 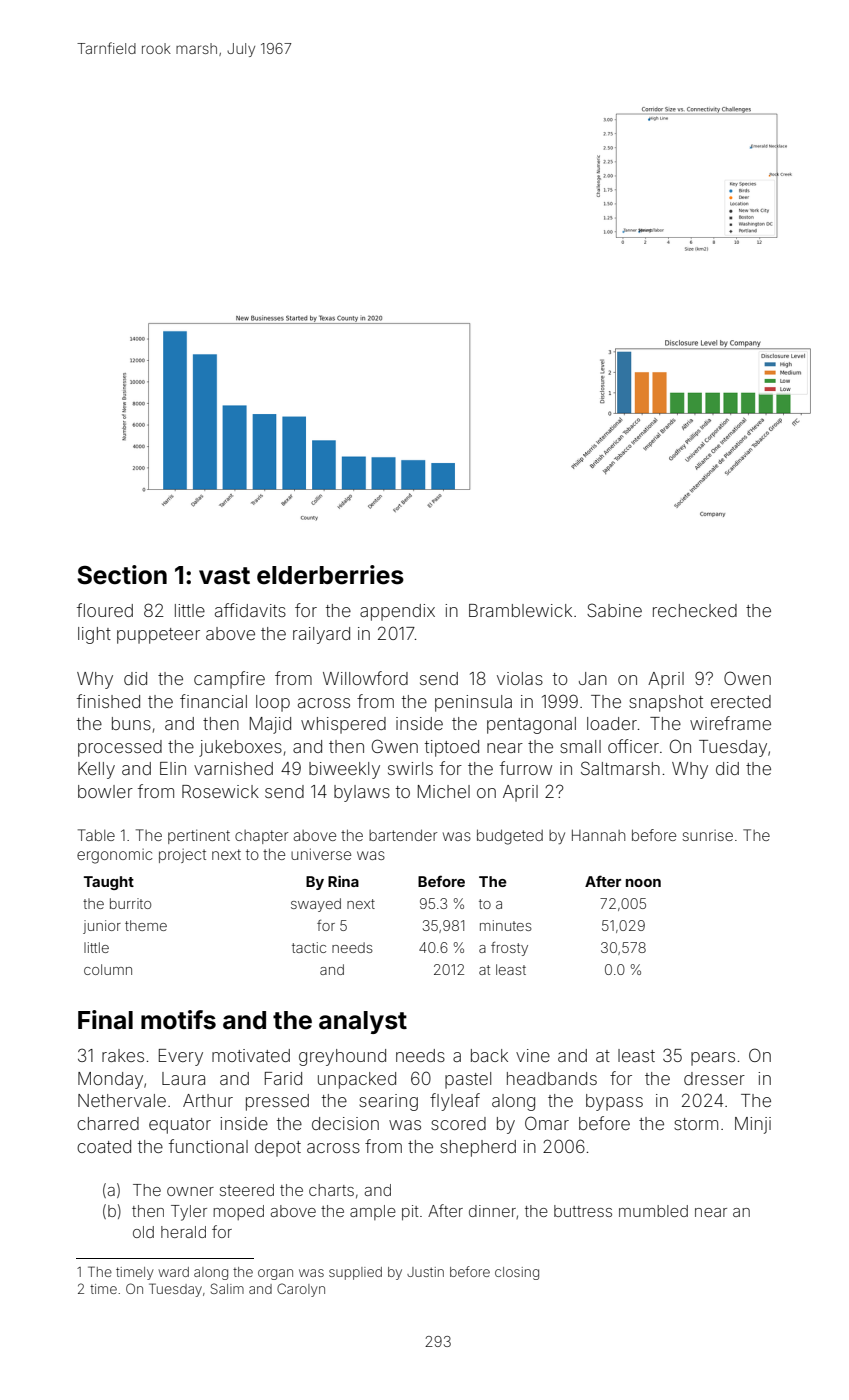 I want to click on rechecked, so click(x=695, y=610).
